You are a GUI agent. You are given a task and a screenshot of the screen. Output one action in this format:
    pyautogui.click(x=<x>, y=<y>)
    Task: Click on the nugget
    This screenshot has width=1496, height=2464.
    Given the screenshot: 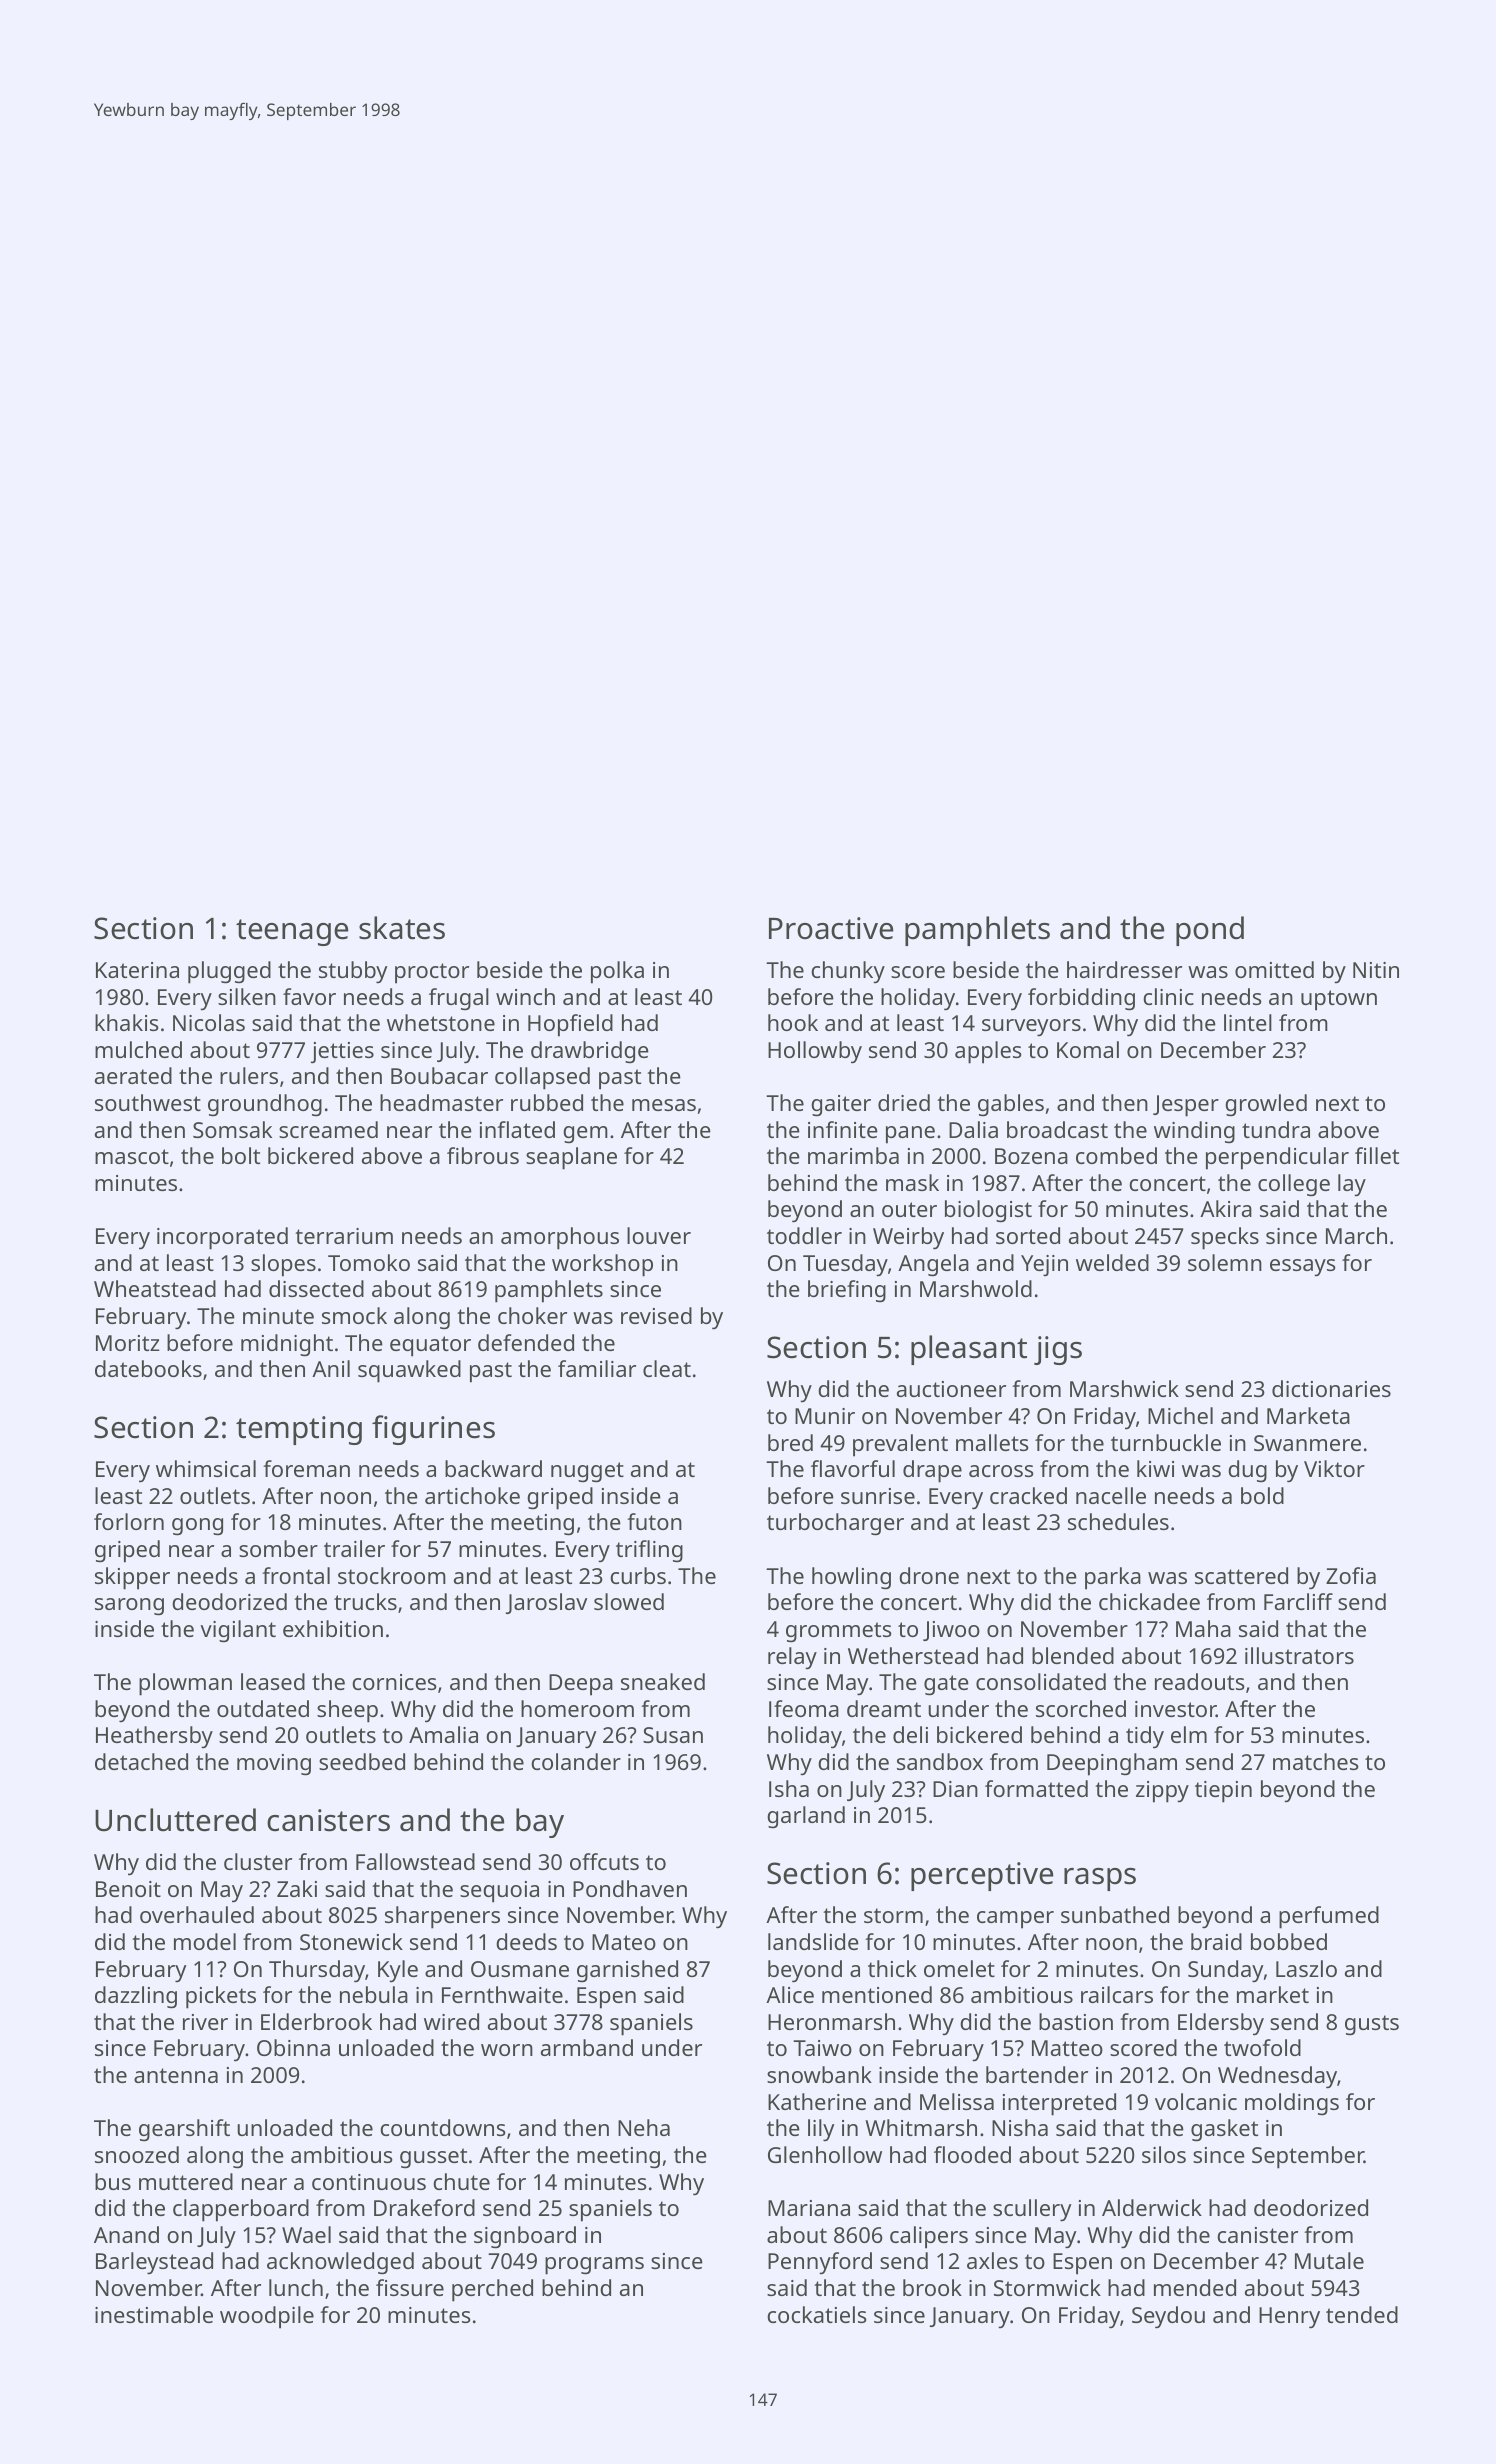 What is the action you would take?
    pyautogui.click(x=587, y=1472)
